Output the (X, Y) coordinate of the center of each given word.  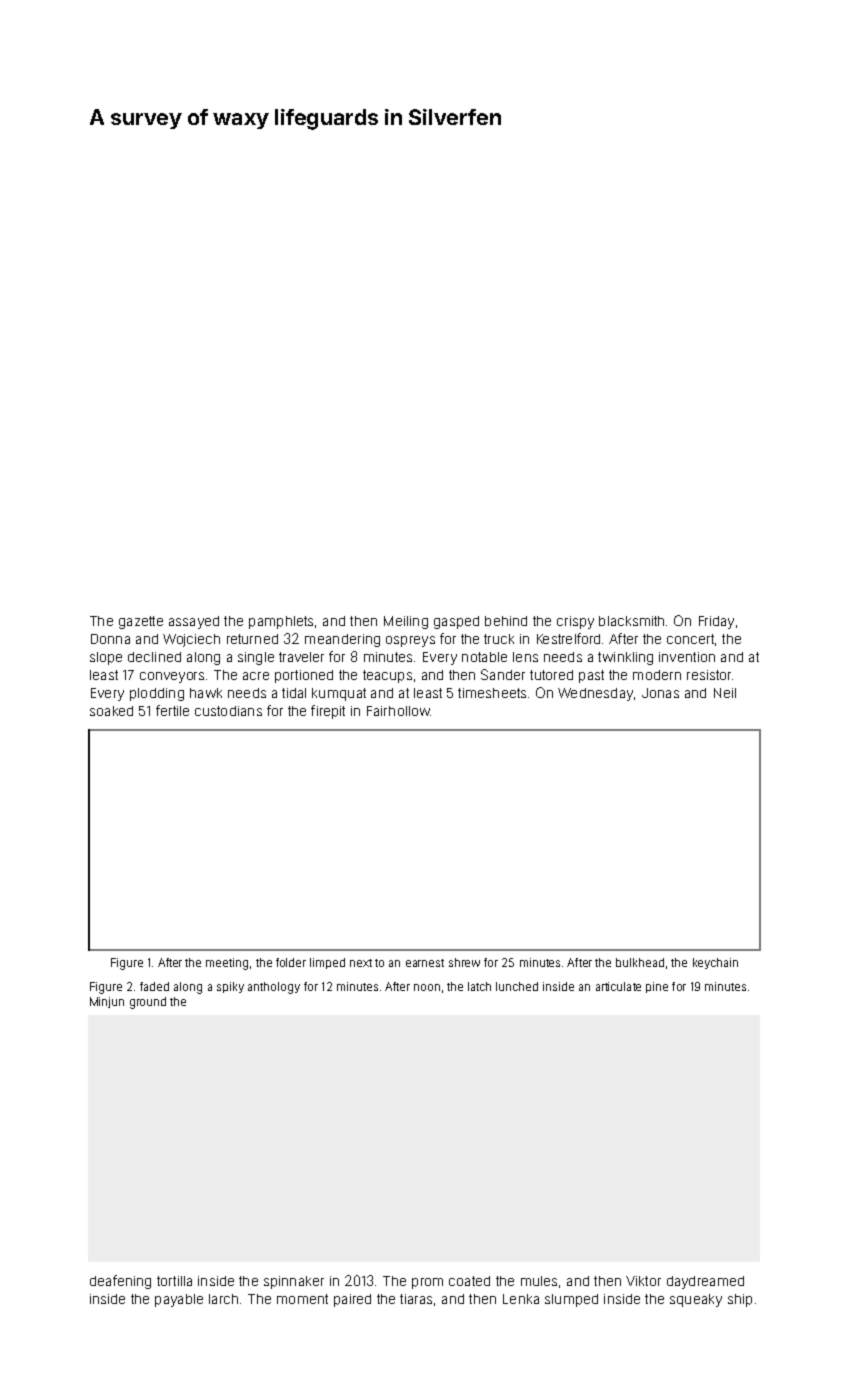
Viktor (643, 1281)
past (591, 676)
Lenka (521, 1299)
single (256, 658)
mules (539, 1281)
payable (179, 1300)
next (361, 963)
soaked (111, 711)
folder (291, 962)
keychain (715, 963)
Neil (725, 693)
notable (484, 657)
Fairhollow (398, 711)
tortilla (174, 1281)
